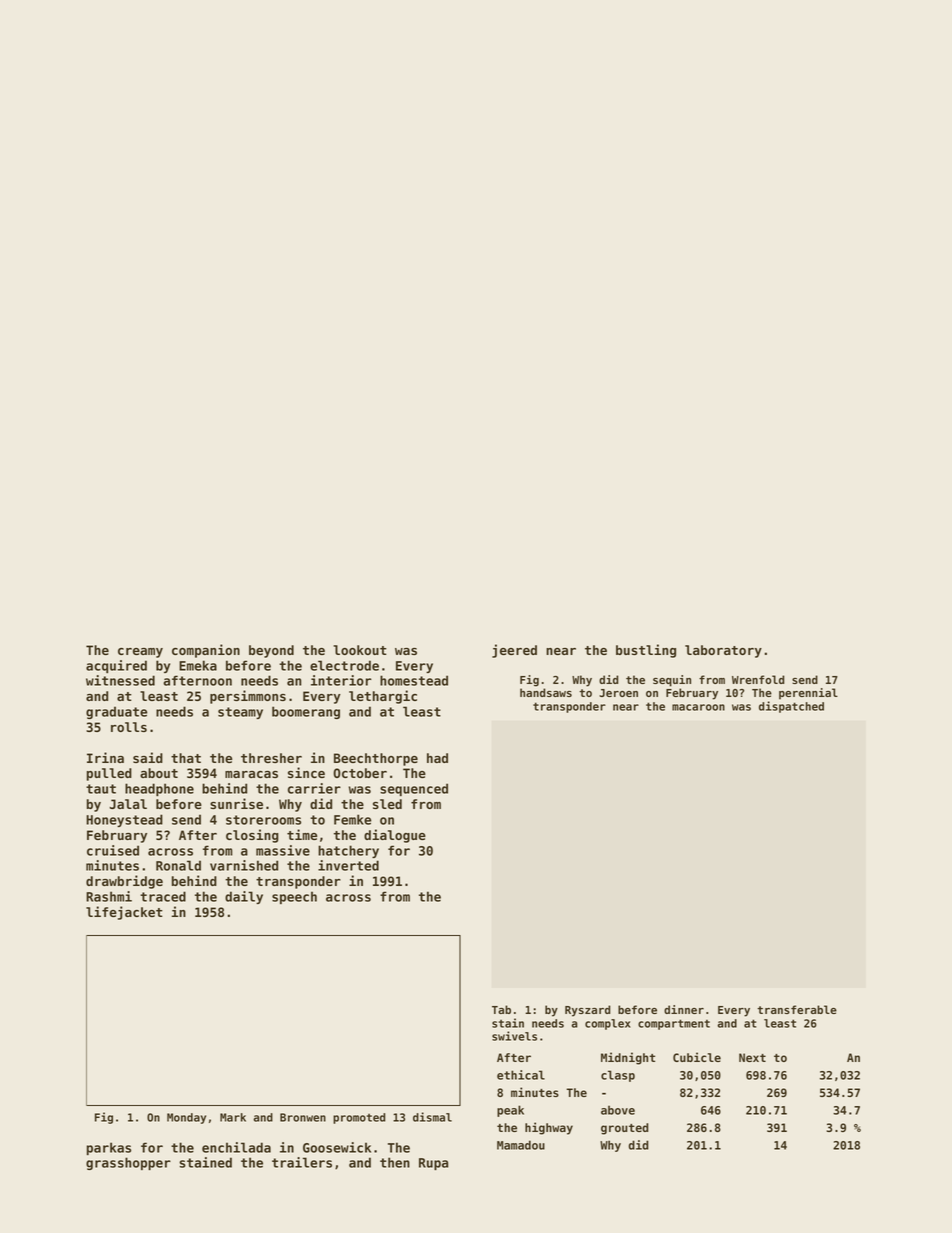 Image resolution: width=952 pixels, height=1233 pixels. Describe the element at coordinates (360, 773) in the page. I see `October` at that location.
